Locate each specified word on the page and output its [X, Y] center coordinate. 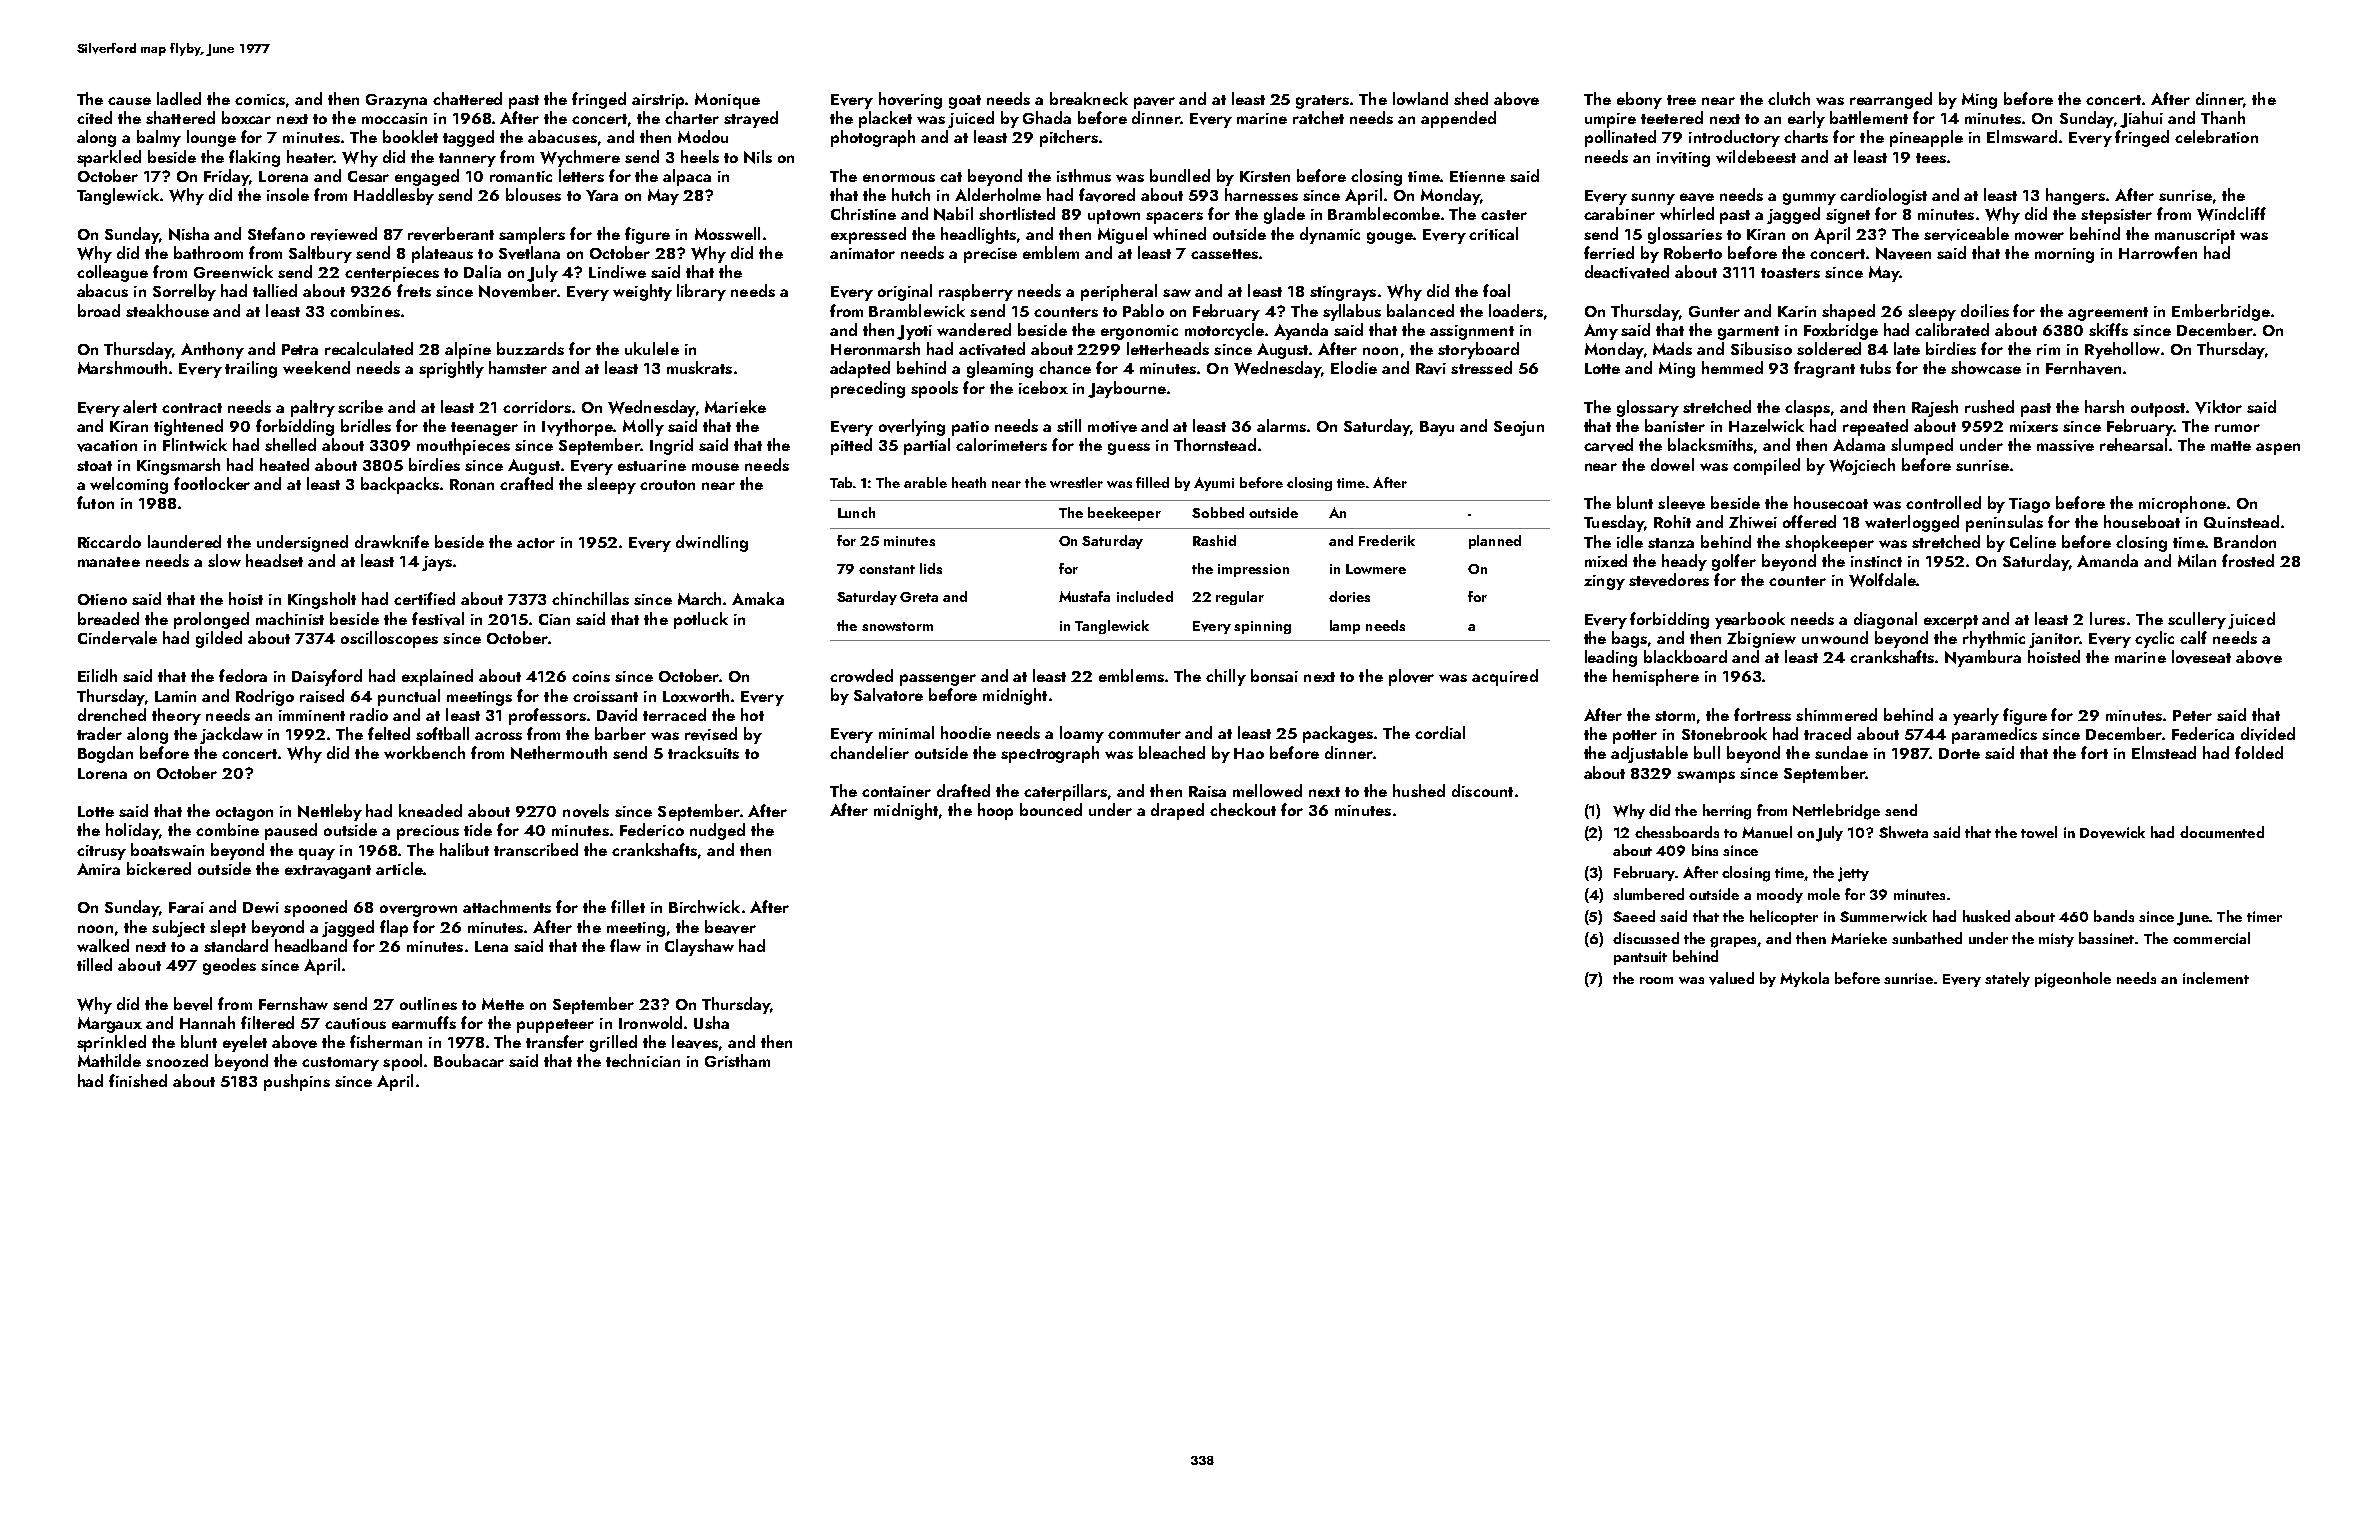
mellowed [1267, 790]
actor [536, 543]
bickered [159, 868]
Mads [1672, 348]
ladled [179, 98]
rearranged [1891, 100]
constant [887, 569]
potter [1635, 737]
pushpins [297, 1082]
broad [99, 310]
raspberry [976, 292]
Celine [2033, 541]
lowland [1420, 98]
